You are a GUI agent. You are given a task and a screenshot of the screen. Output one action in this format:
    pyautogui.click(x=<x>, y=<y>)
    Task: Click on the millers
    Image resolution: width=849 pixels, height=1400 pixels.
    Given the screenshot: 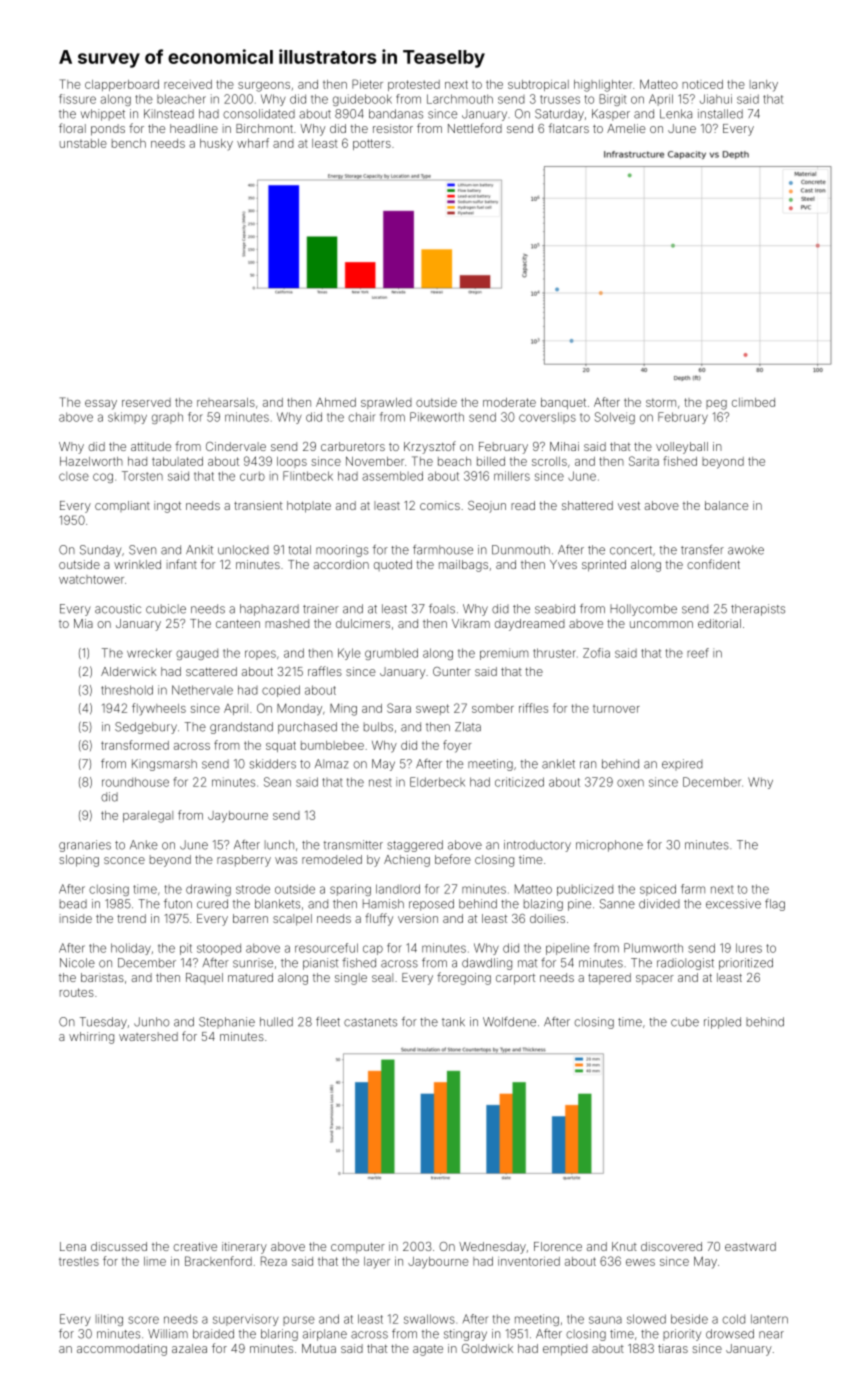 What is the action you would take?
    pyautogui.click(x=512, y=476)
